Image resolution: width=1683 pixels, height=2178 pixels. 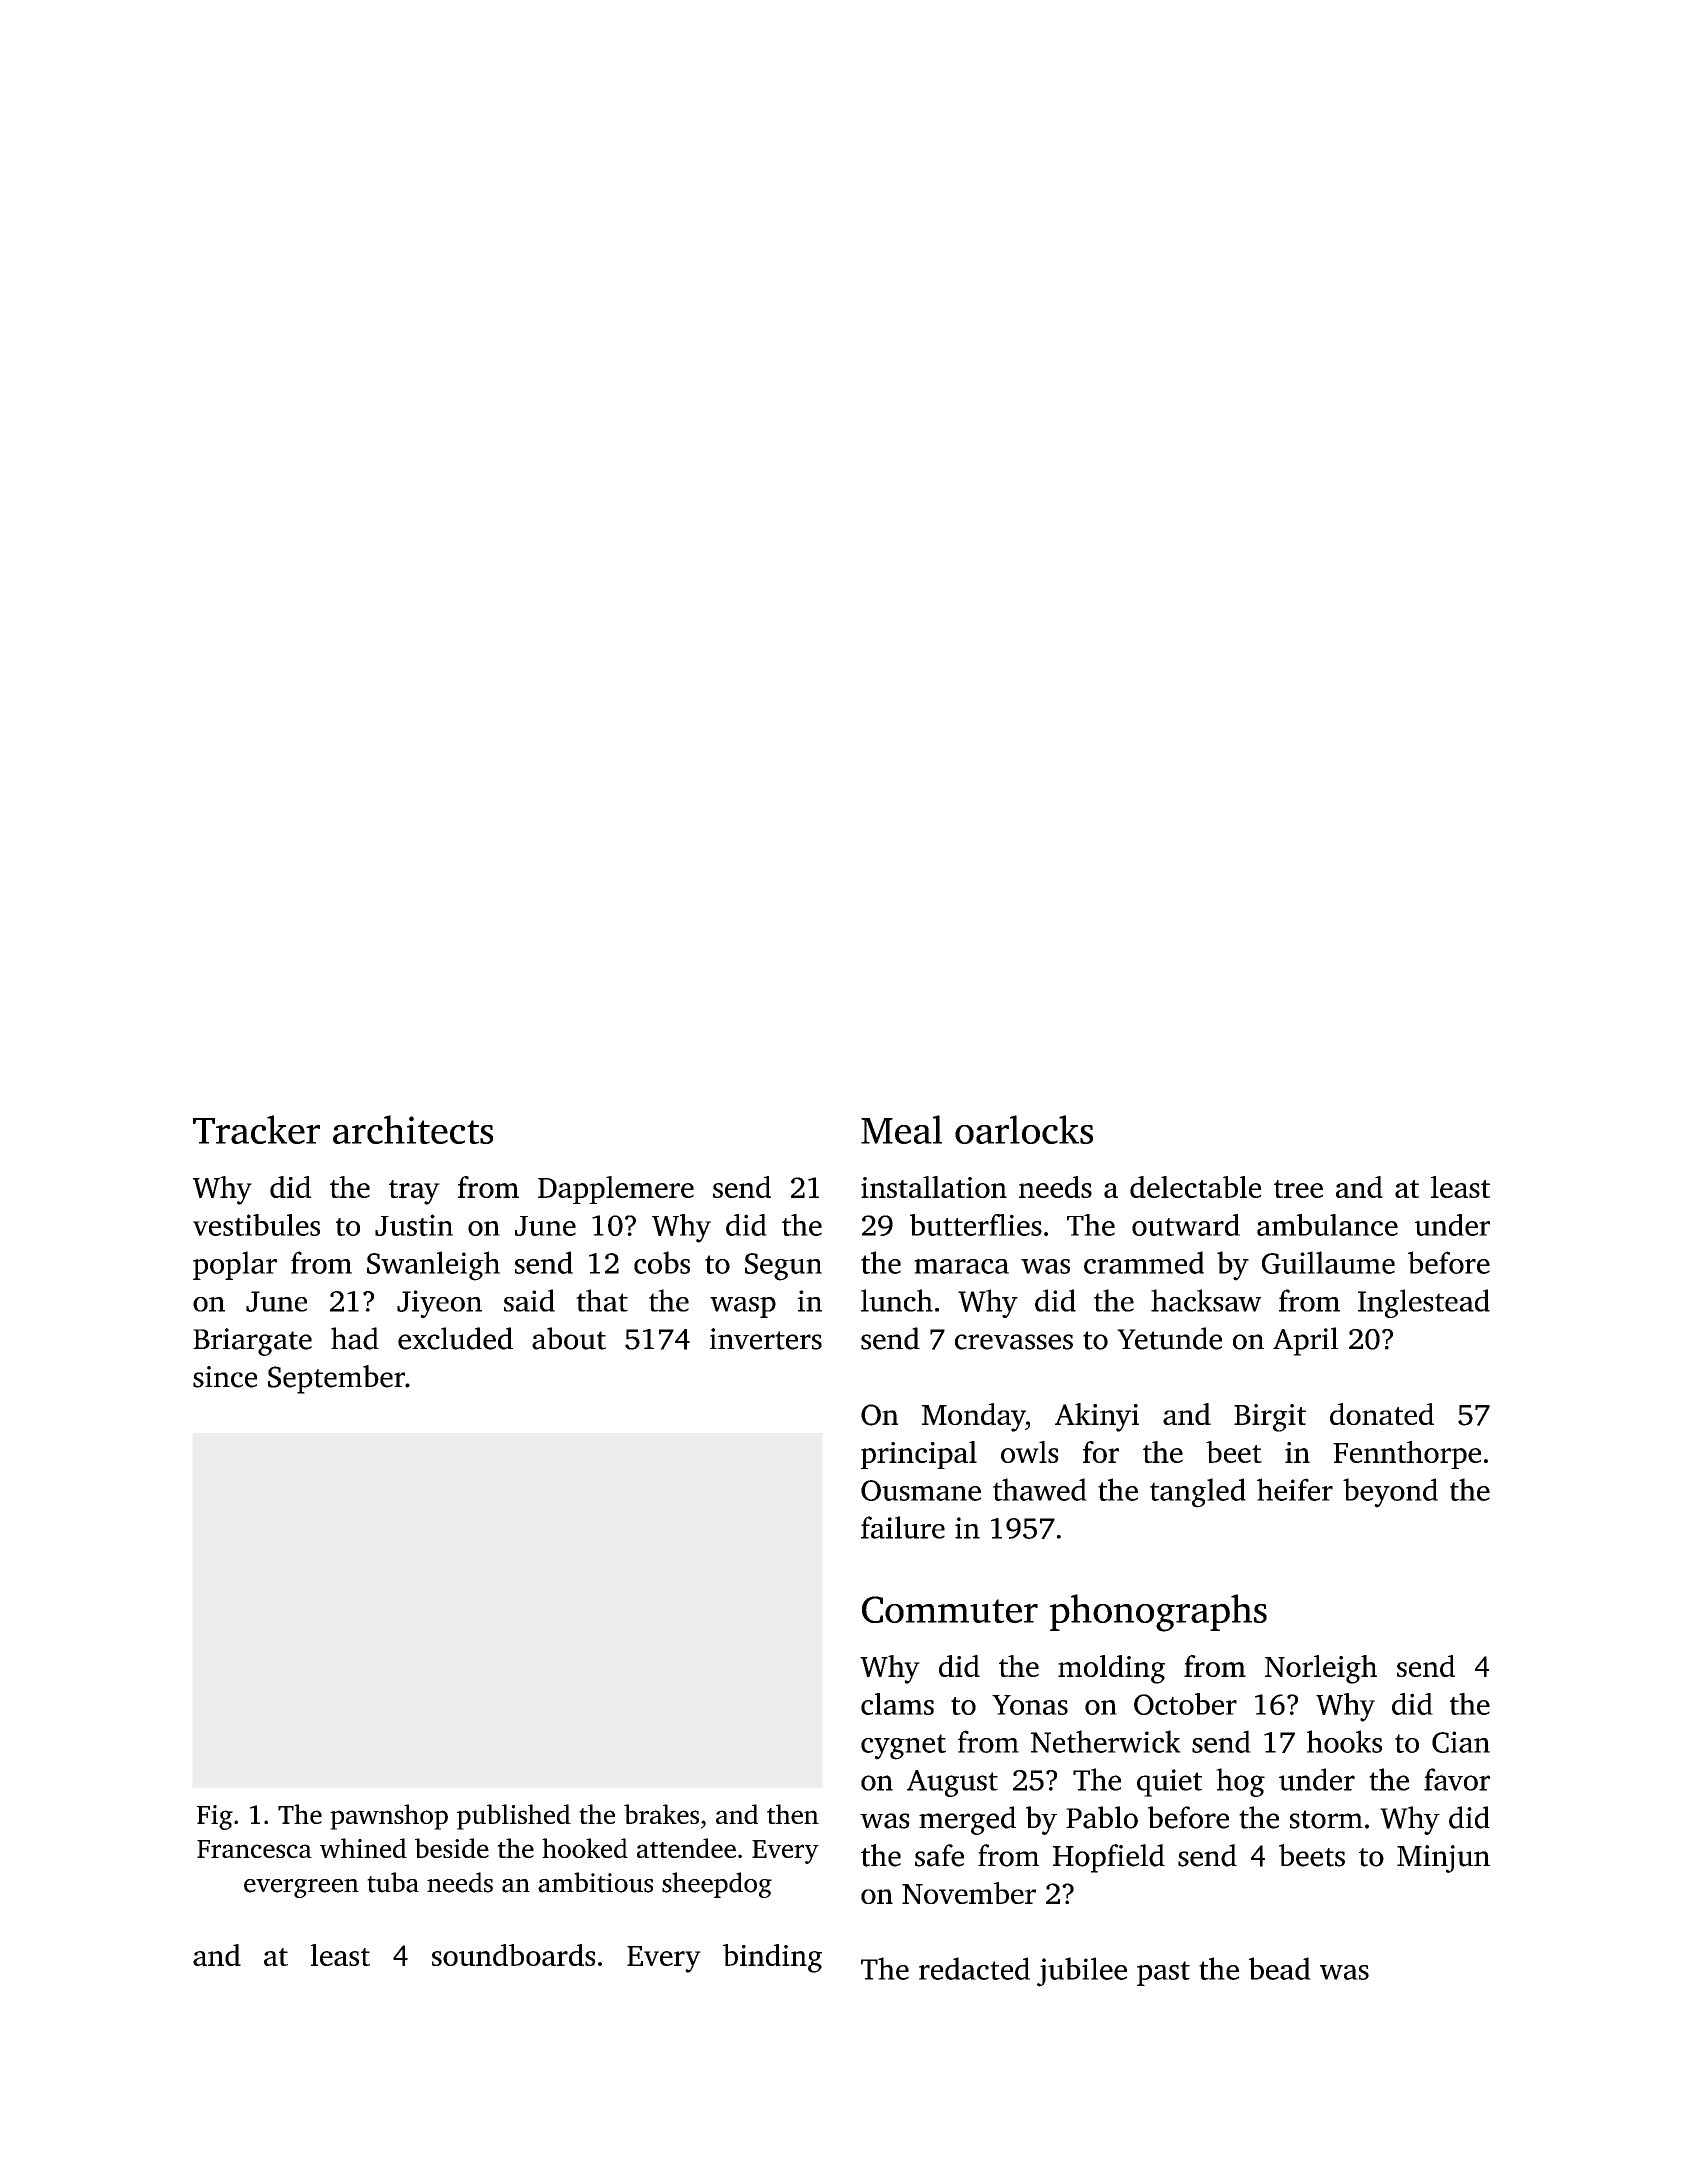 What do you see at coordinates (1424, 1303) in the page?
I see `Inglestead` at bounding box center [1424, 1303].
